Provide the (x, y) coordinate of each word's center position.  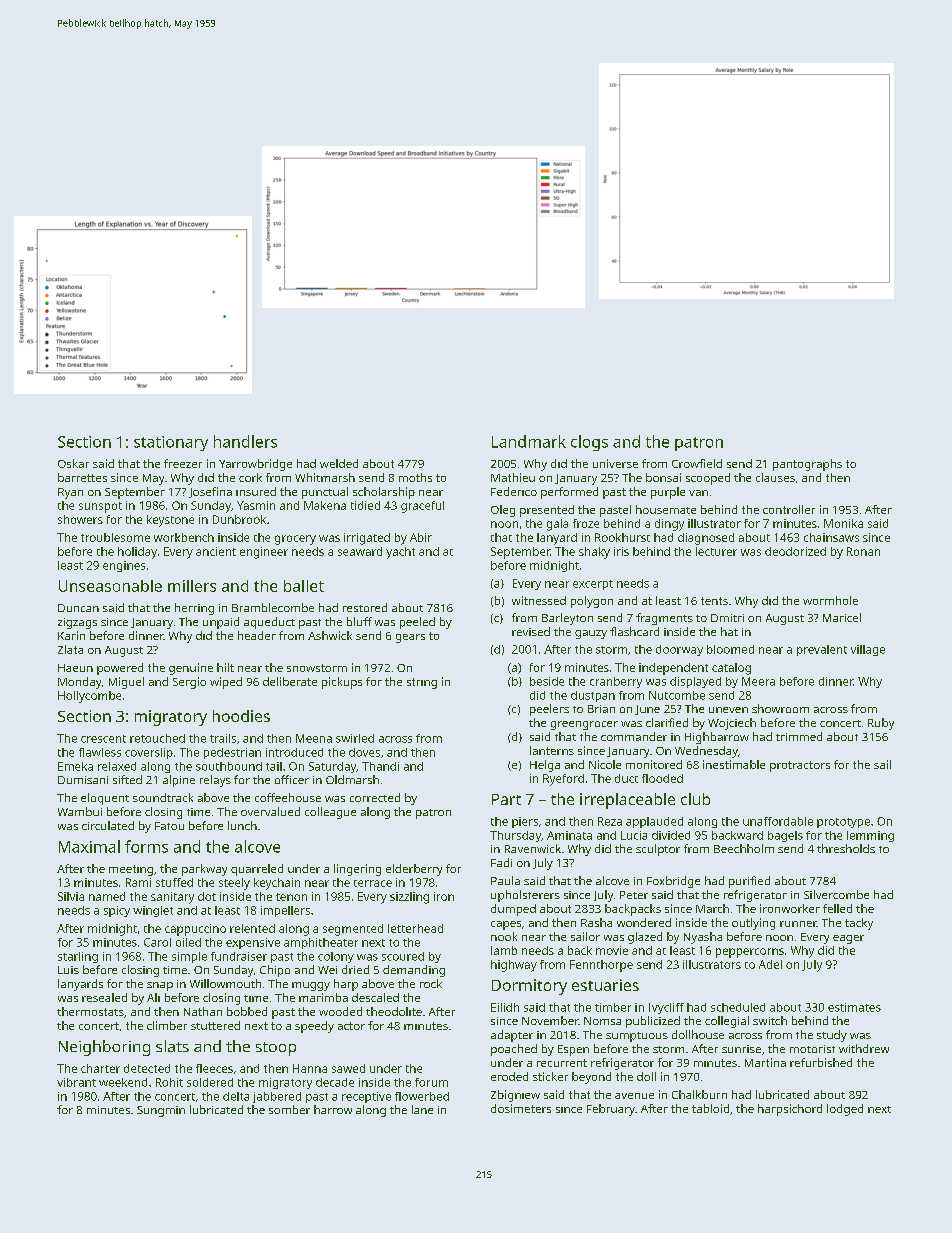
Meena (314, 738)
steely (234, 884)
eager (848, 939)
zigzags (77, 623)
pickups (342, 683)
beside (547, 681)
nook (504, 936)
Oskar (73, 463)
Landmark (529, 441)
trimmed (799, 736)
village (868, 650)
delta (236, 1096)
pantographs (807, 465)
